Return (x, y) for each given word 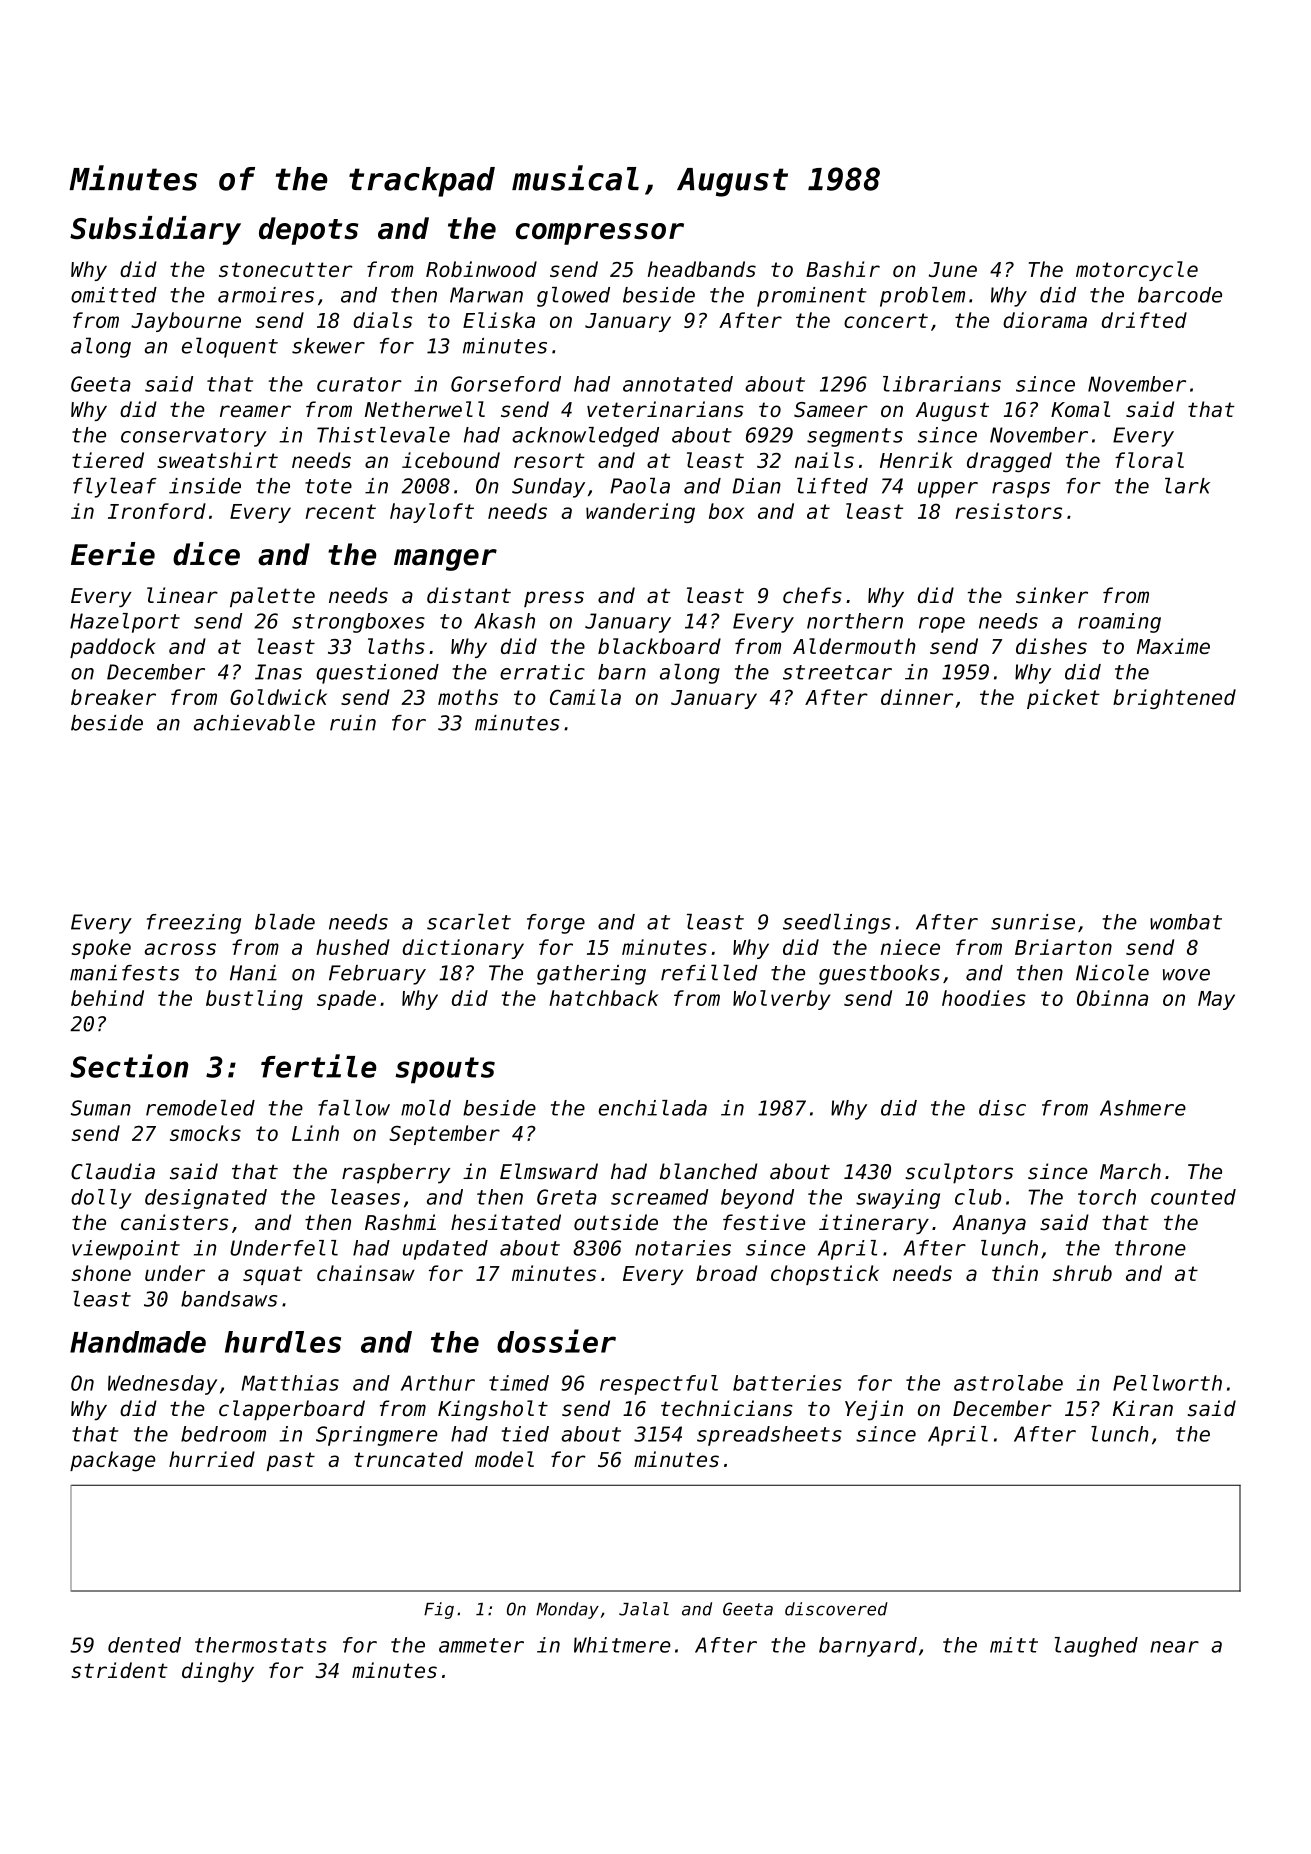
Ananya (989, 1224)
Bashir (843, 269)
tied (525, 1434)
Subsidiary (155, 230)
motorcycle (1137, 271)
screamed (660, 1197)
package (112, 1461)
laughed (1096, 1647)
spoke (101, 949)
